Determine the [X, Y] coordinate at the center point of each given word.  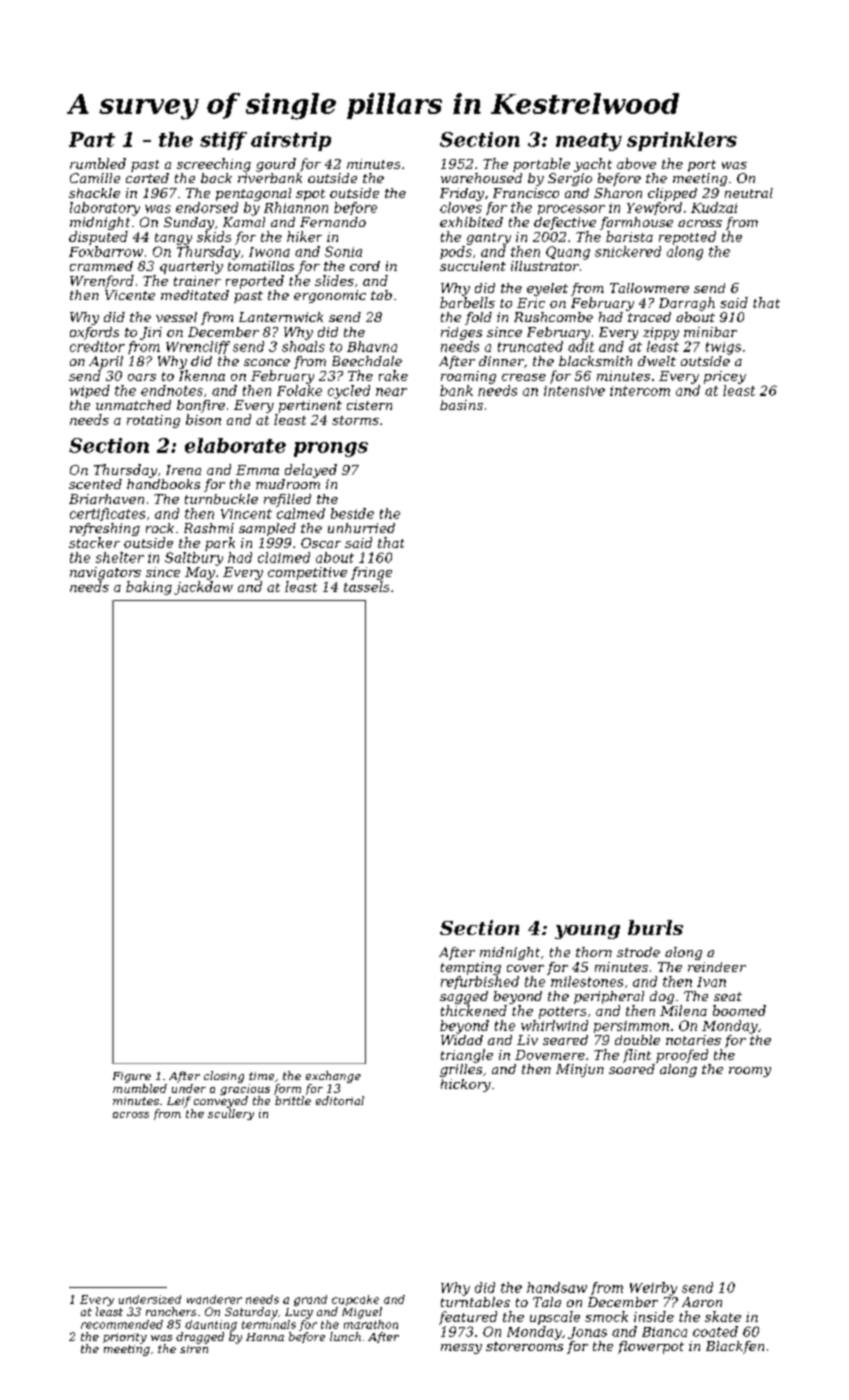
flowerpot [651, 1347]
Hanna [265, 1337]
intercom [640, 391]
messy [461, 1349]
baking [149, 588]
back [216, 178]
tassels [366, 586]
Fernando [333, 222]
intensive [574, 391]
